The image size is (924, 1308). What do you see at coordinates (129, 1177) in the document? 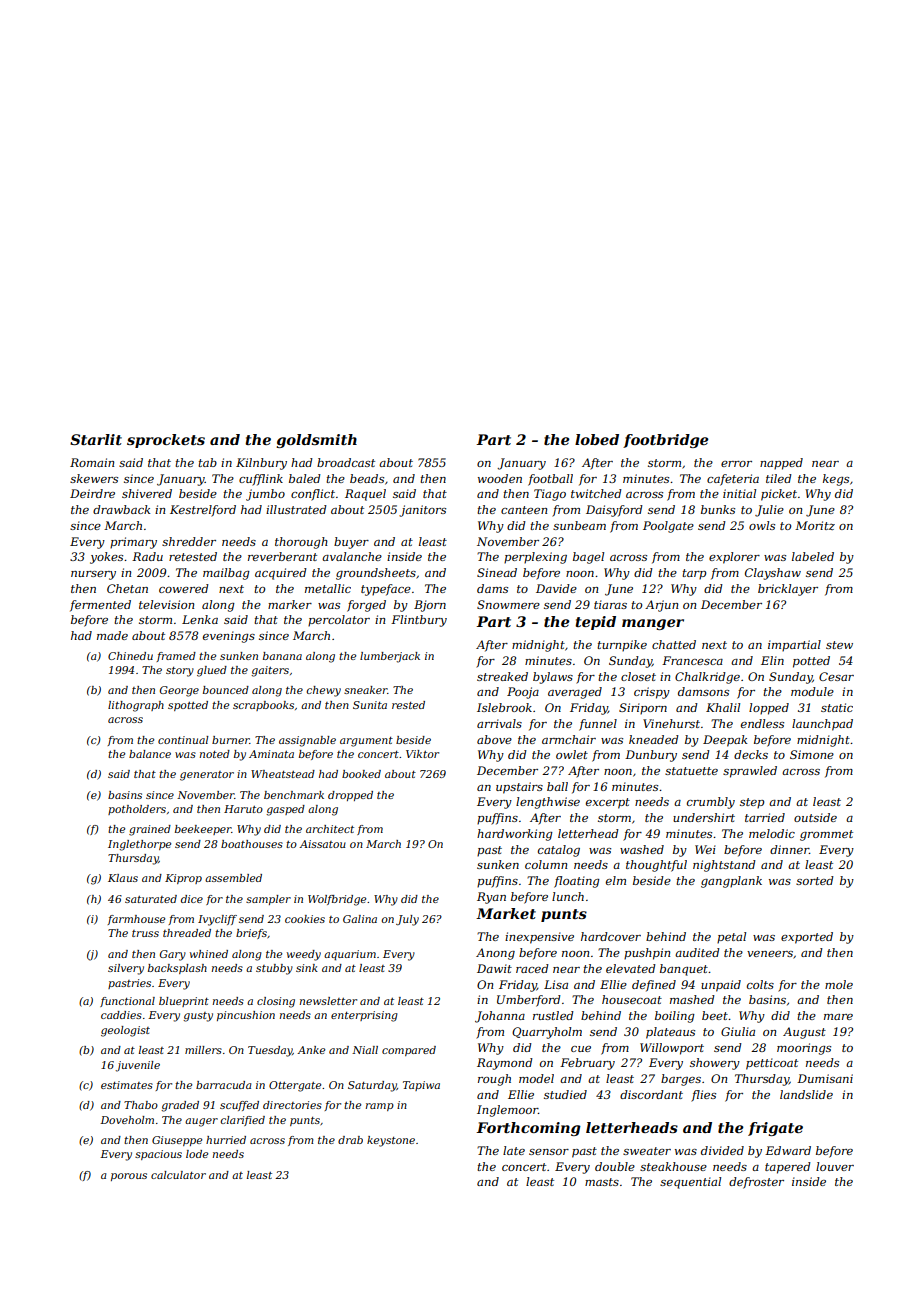
I see `porous` at bounding box center [129, 1177].
